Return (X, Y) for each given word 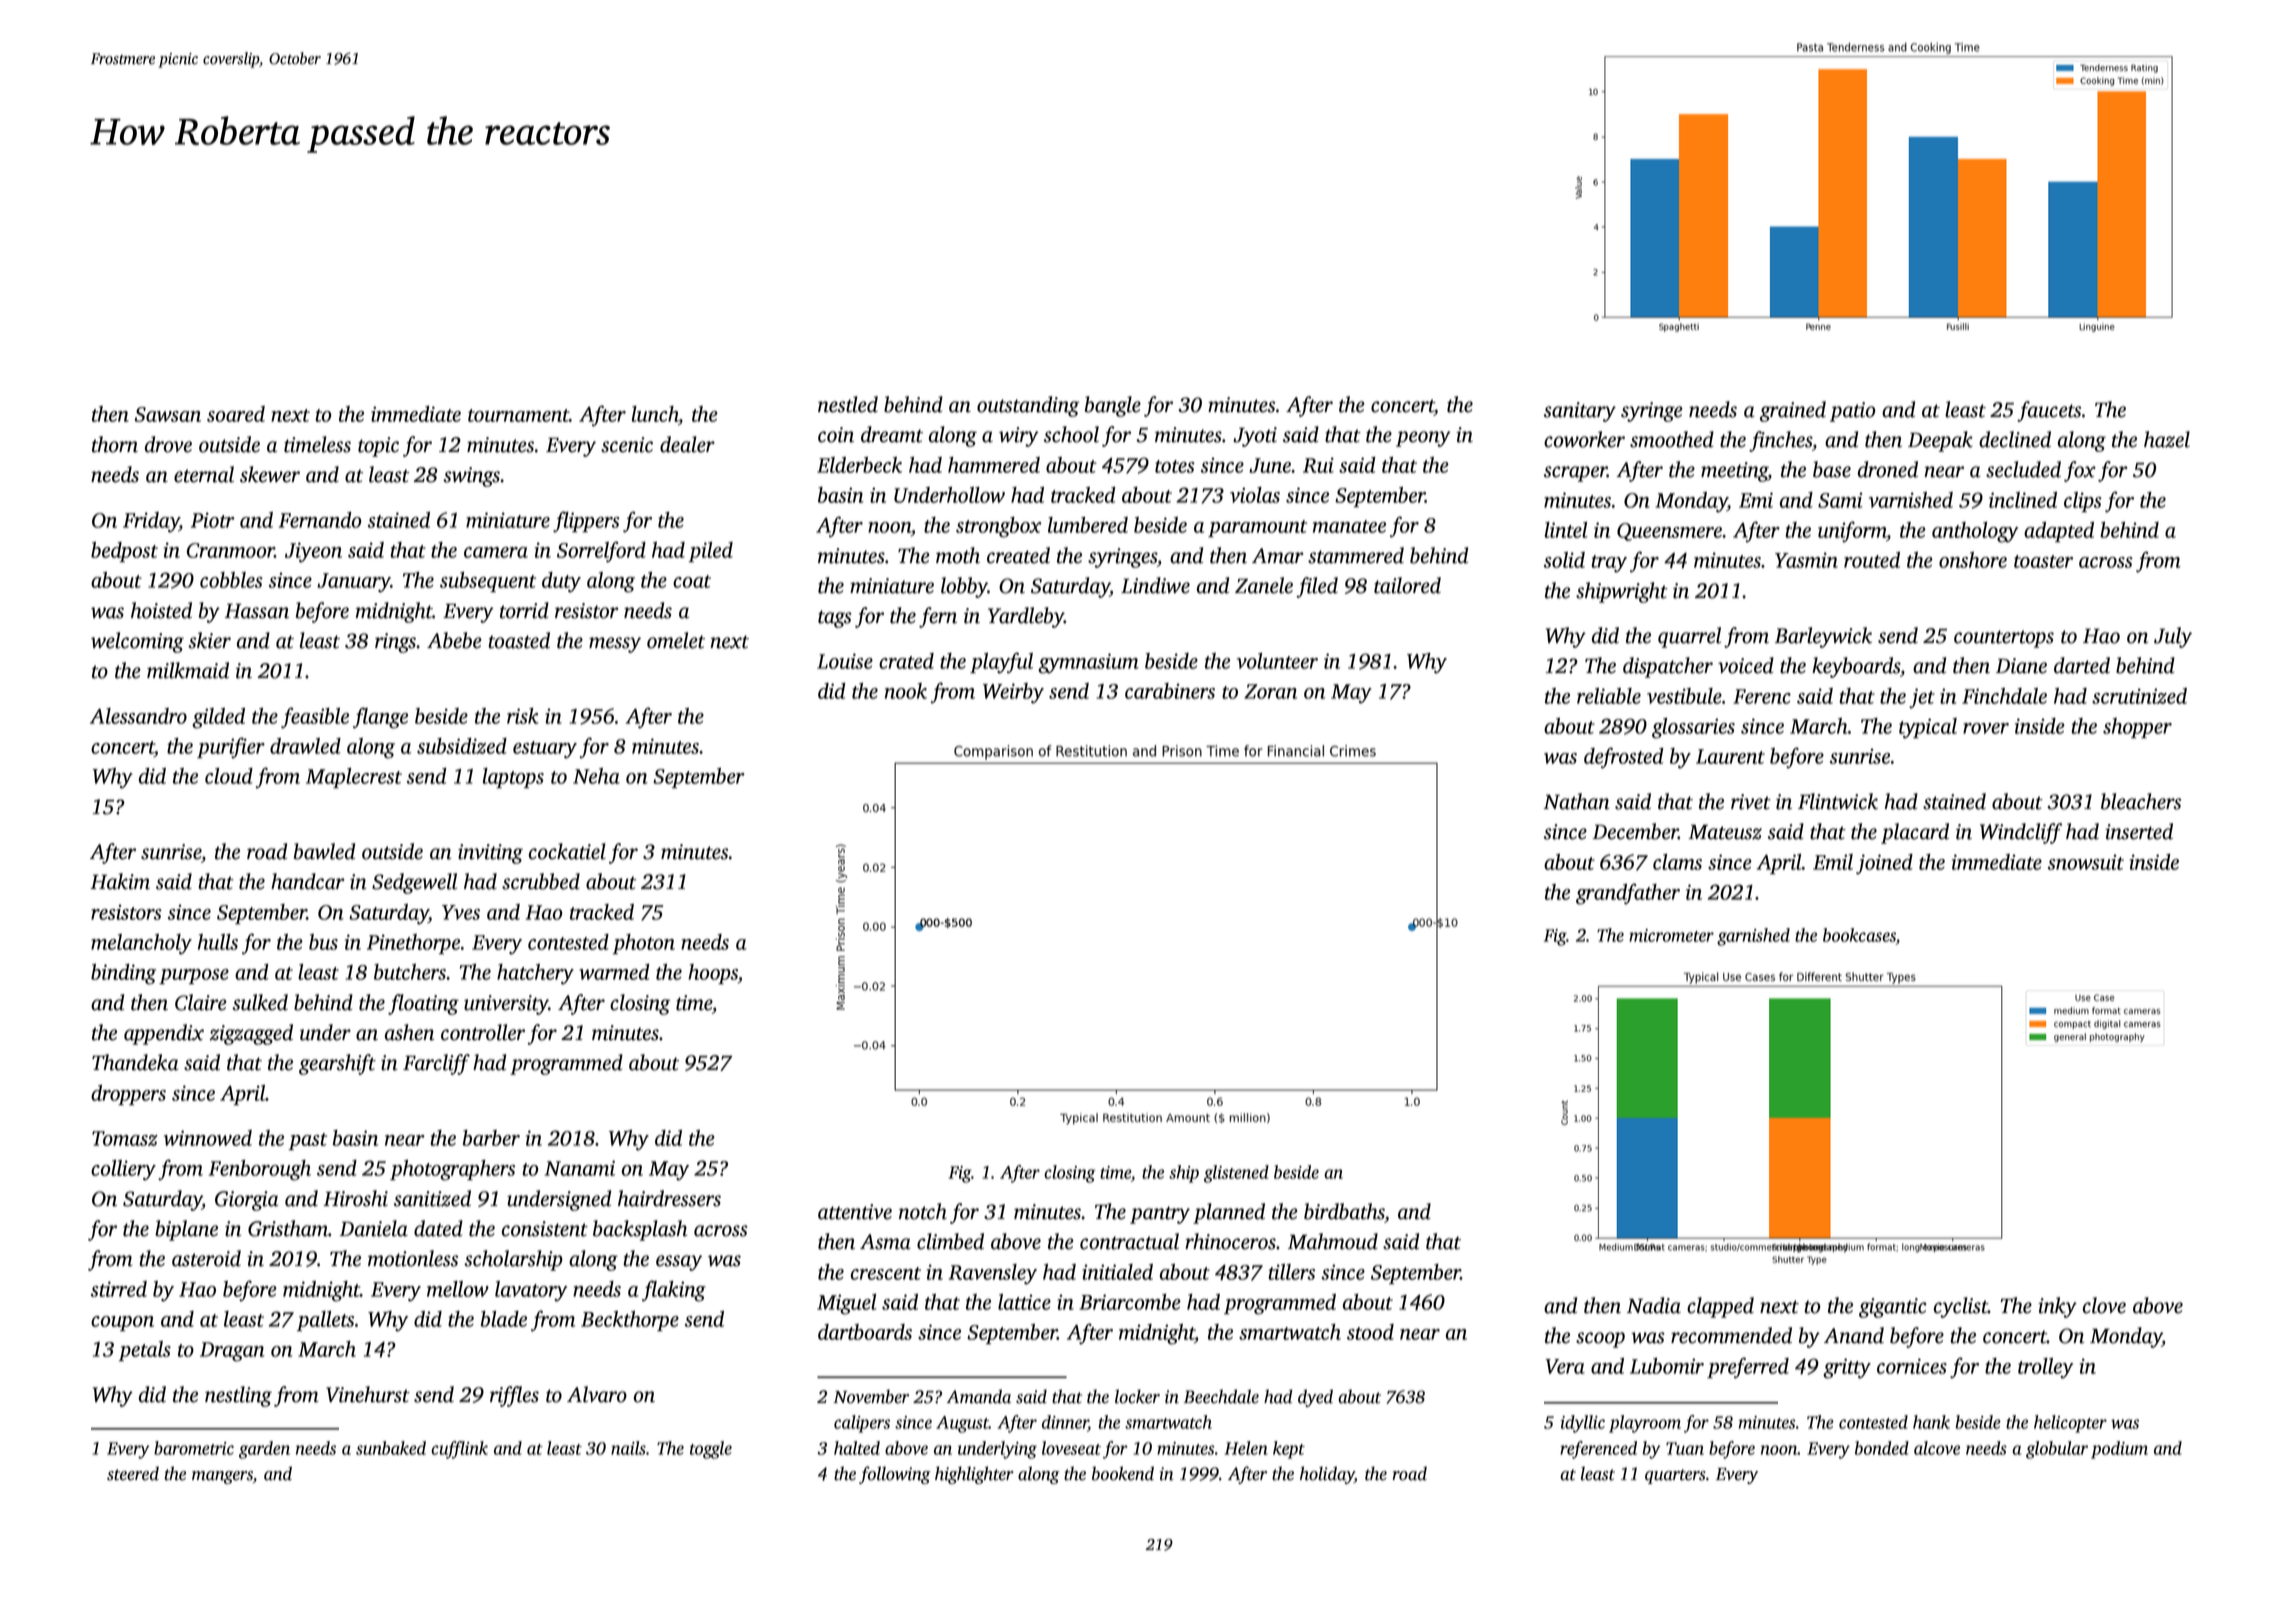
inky (2057, 1307)
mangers (222, 1477)
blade (504, 1319)
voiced (1746, 665)
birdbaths (1344, 1211)
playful (1001, 663)
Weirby (1013, 693)
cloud (229, 776)
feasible (315, 718)
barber (491, 1138)
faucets (2049, 411)
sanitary (1580, 412)
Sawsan (168, 414)
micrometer (1671, 935)
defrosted (1624, 758)
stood (1370, 1332)
